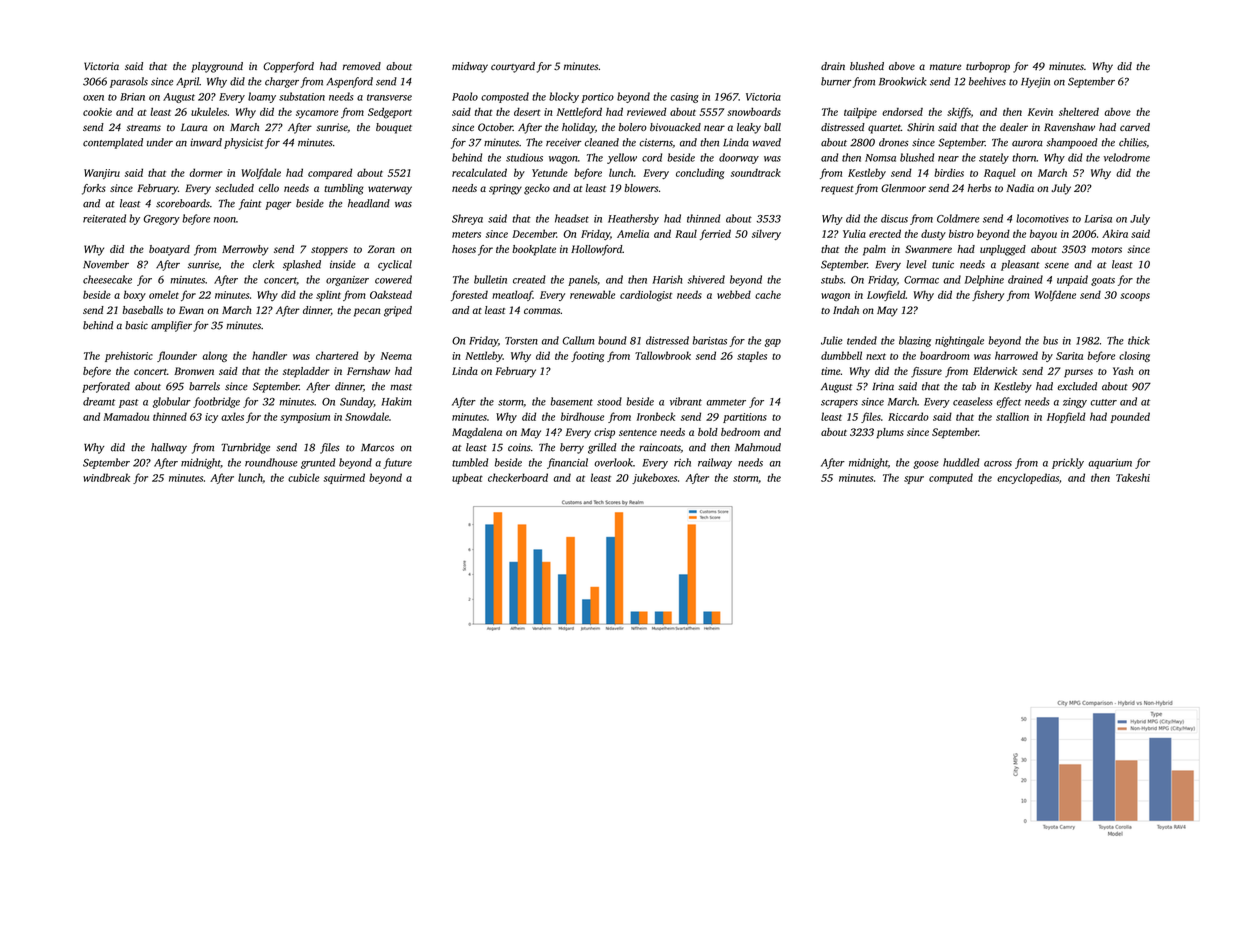  I want to click on casing, so click(684, 98).
